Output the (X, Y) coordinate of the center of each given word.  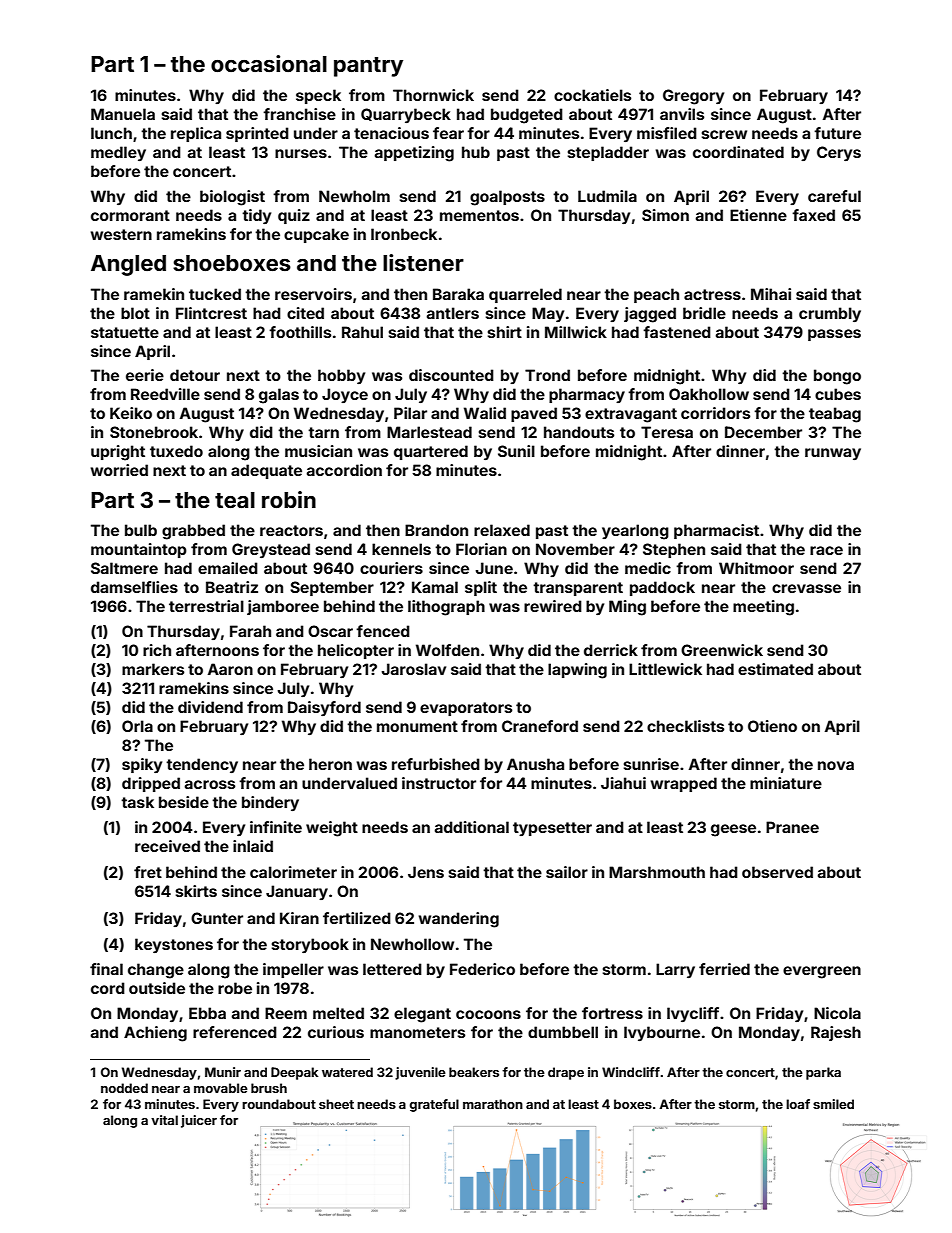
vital (164, 1120)
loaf (798, 1104)
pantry (368, 67)
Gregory (693, 97)
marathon (493, 1104)
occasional (269, 63)
